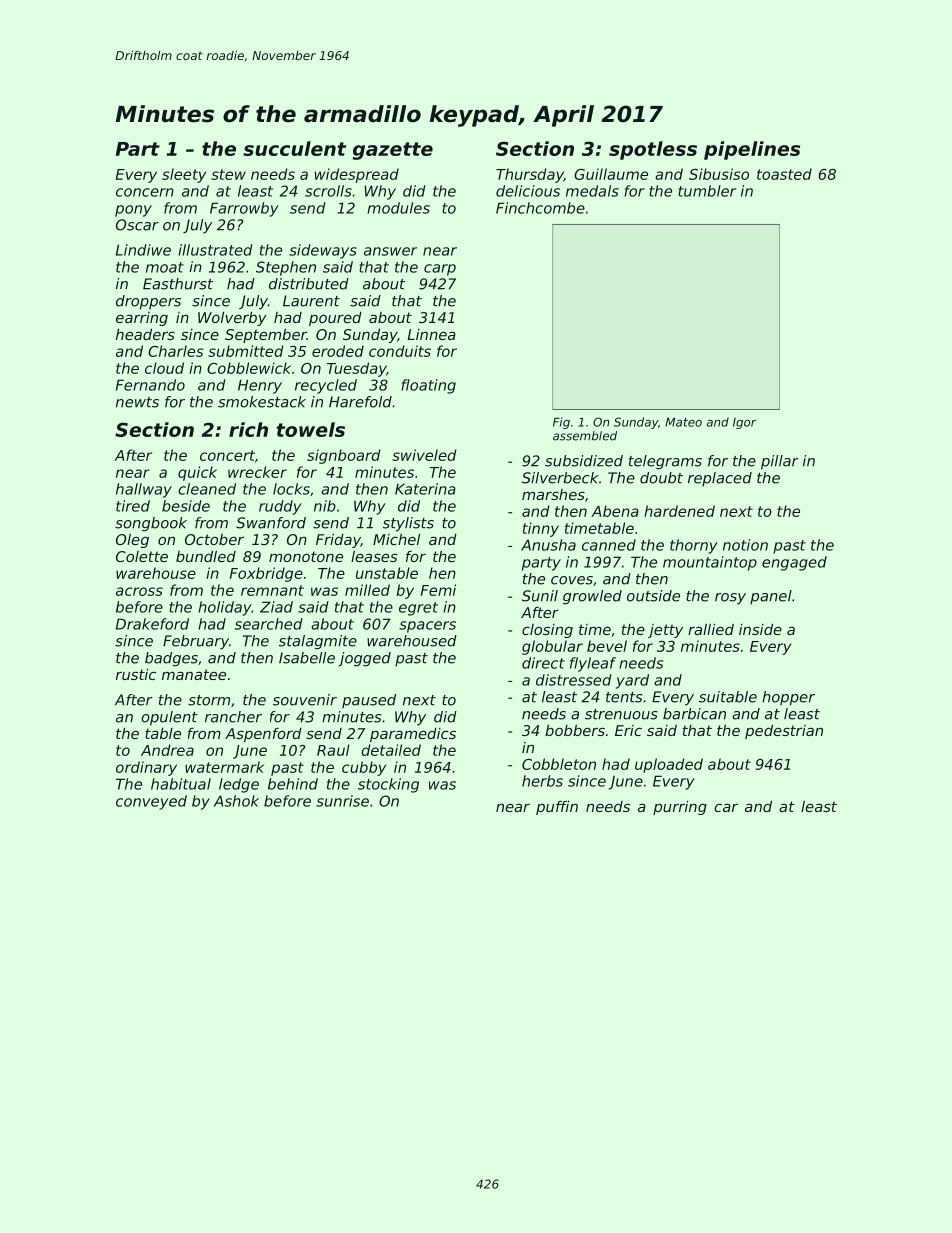 This page has width=952, height=1233. Describe the element at coordinates (365, 659) in the page. I see `jogged` at that location.
